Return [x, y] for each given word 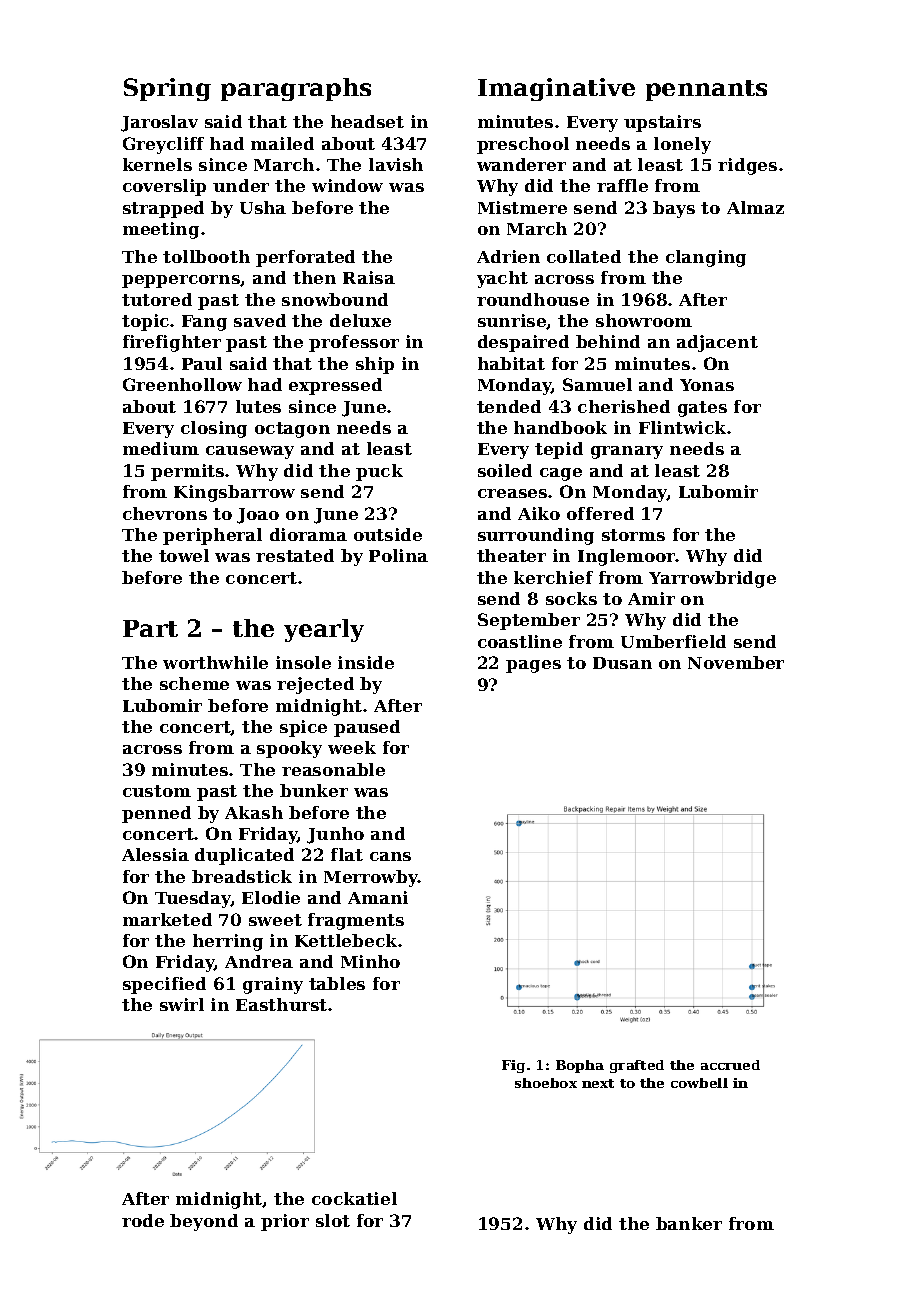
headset [367, 121]
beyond [204, 1222]
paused [367, 728]
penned [156, 814]
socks [571, 598]
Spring [167, 89]
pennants [706, 90]
